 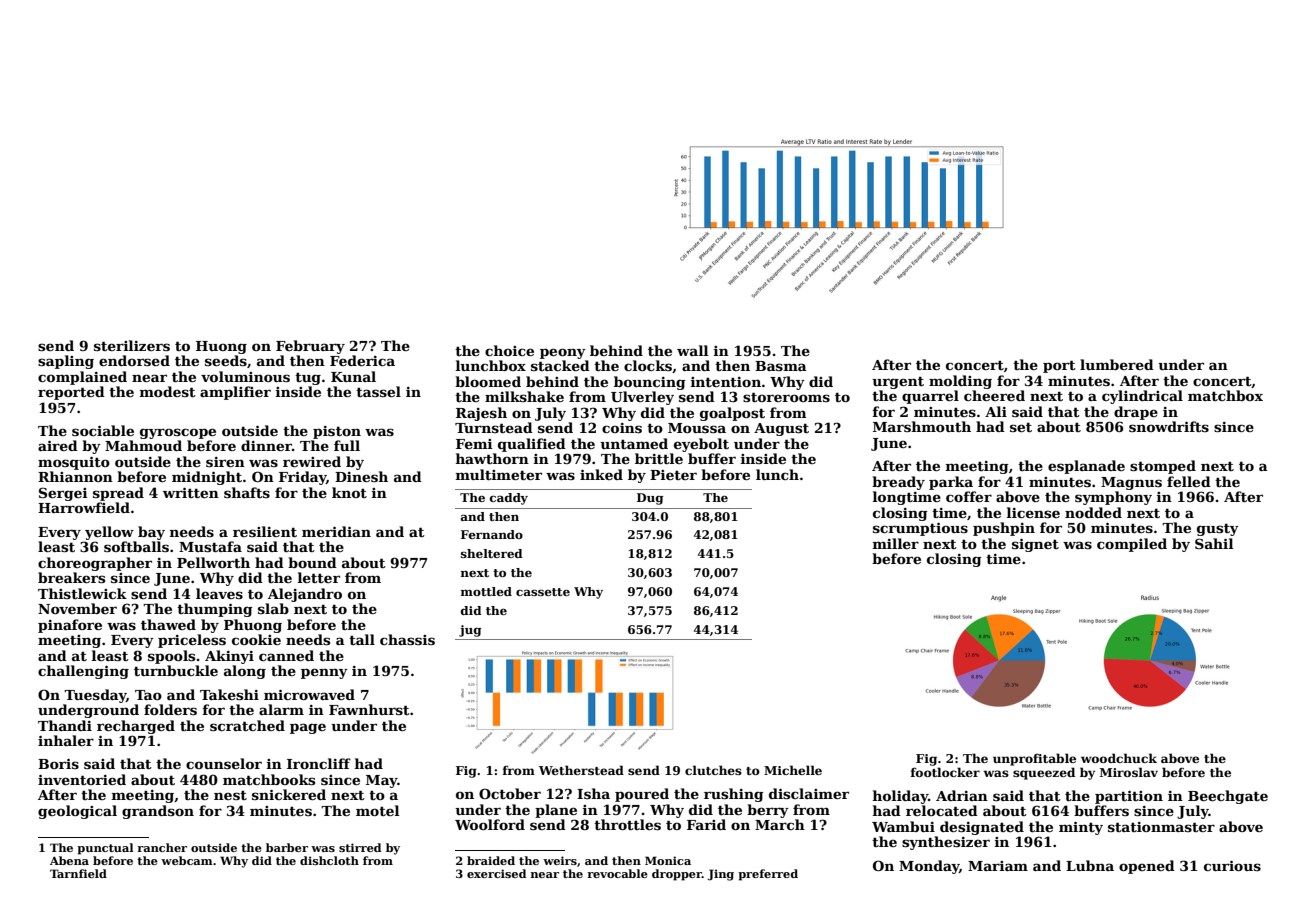 What do you see at coordinates (581, 770) in the screenshot?
I see `Wetherstead` at bounding box center [581, 770].
